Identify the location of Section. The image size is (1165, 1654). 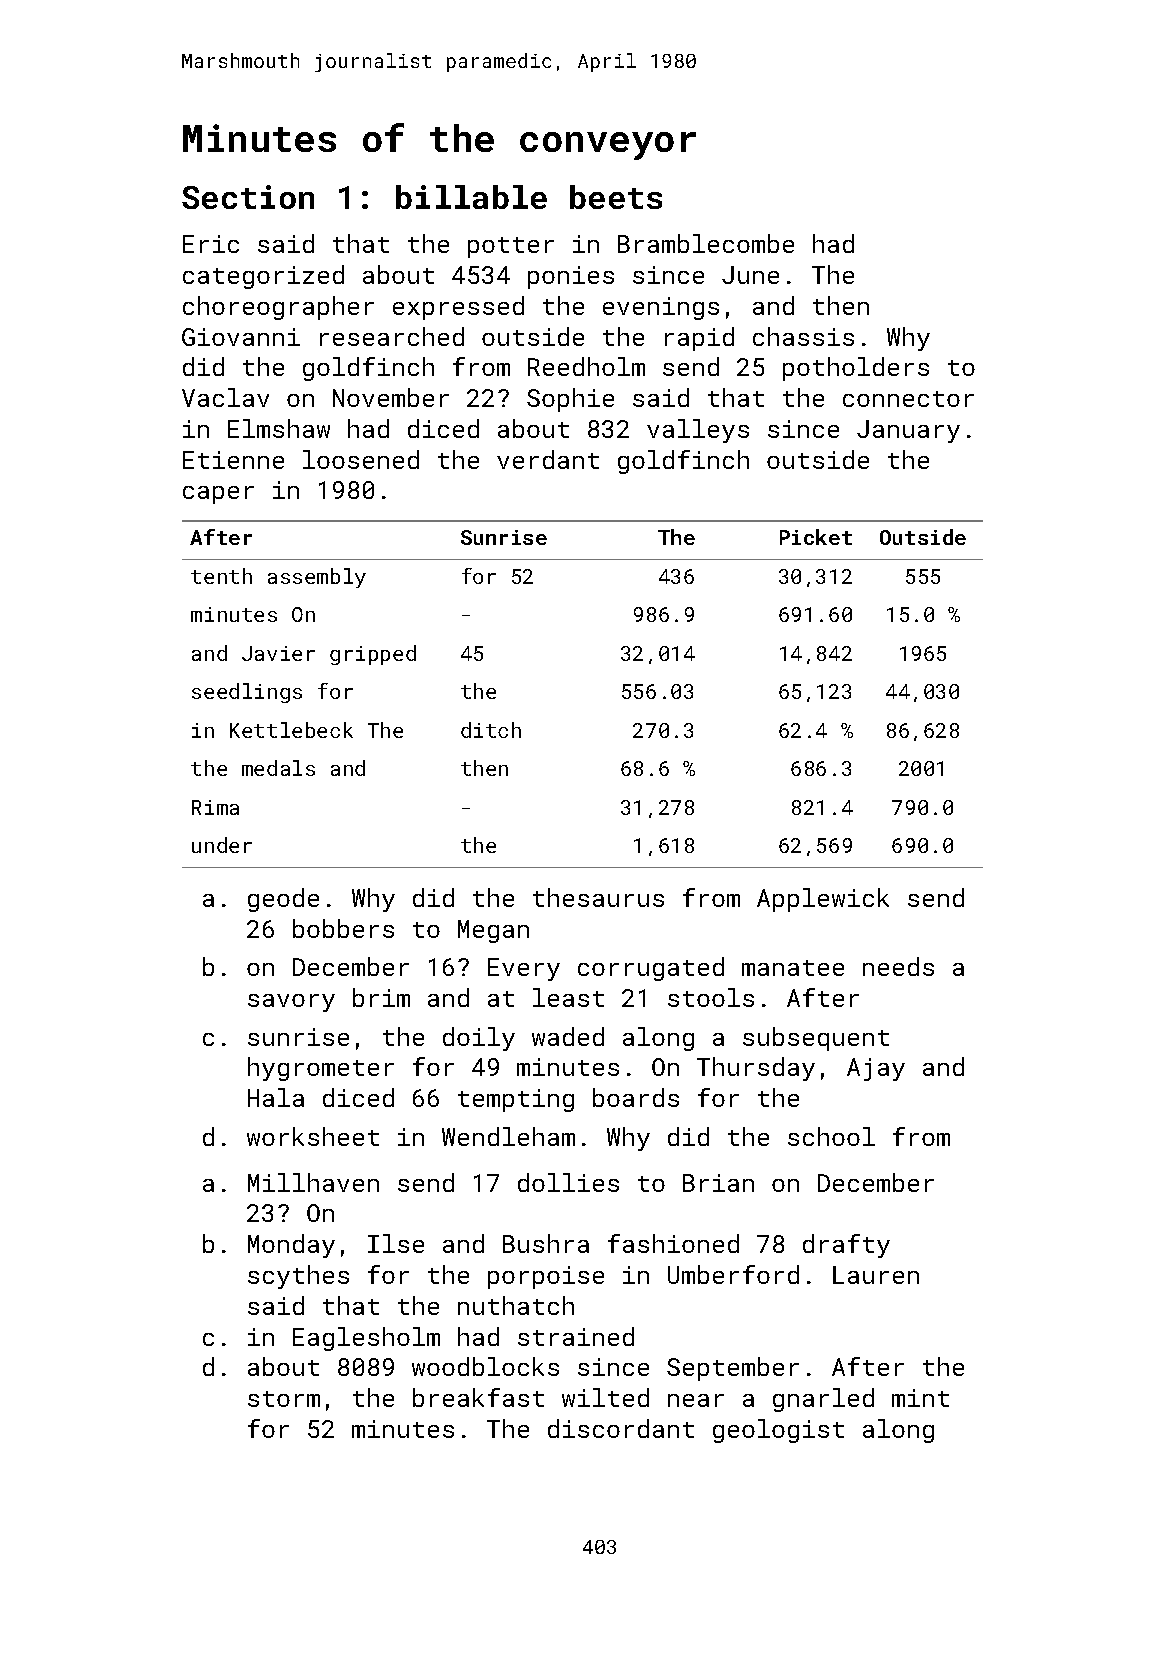
(248, 197).
